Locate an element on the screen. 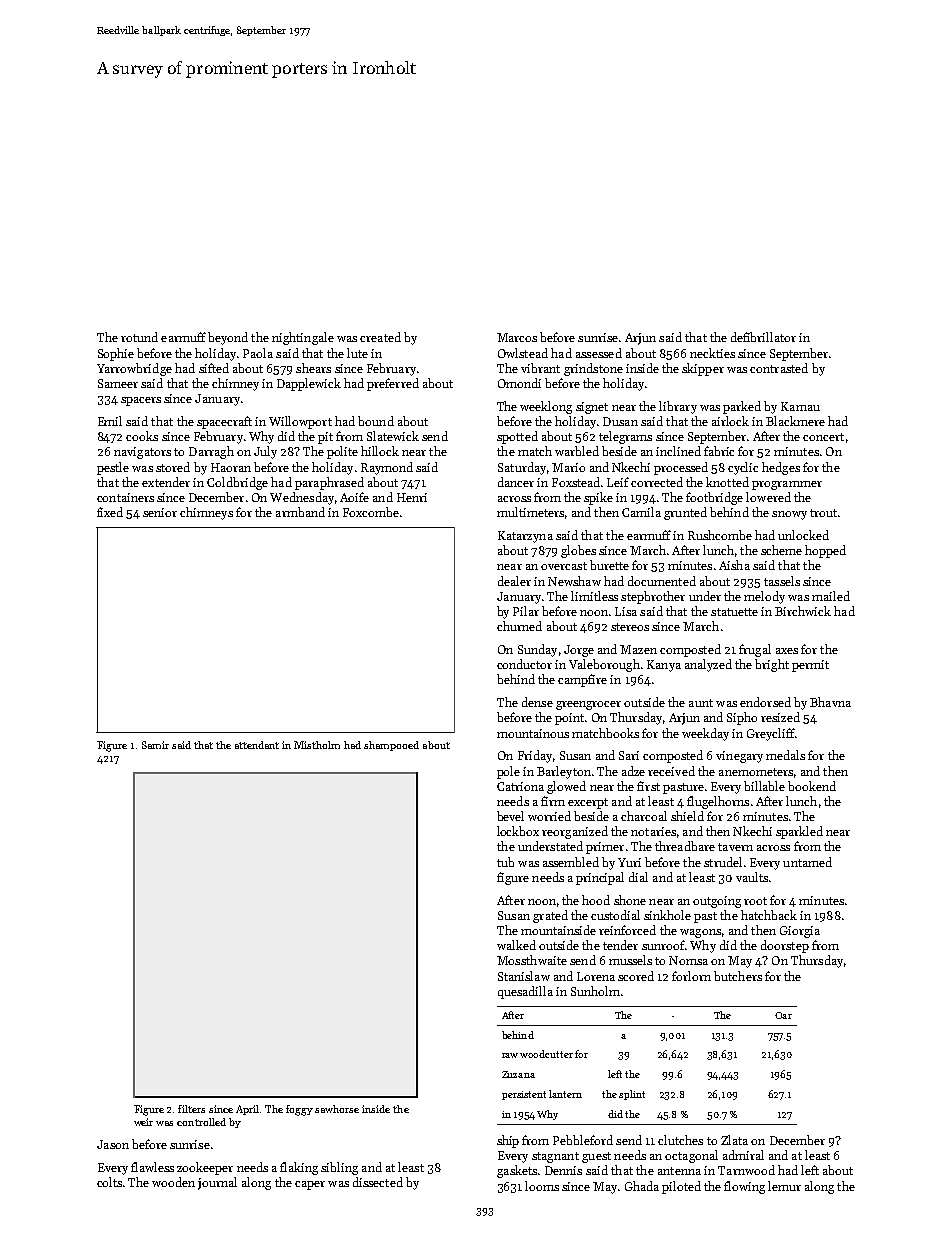  Zuzana is located at coordinates (518, 1074).
